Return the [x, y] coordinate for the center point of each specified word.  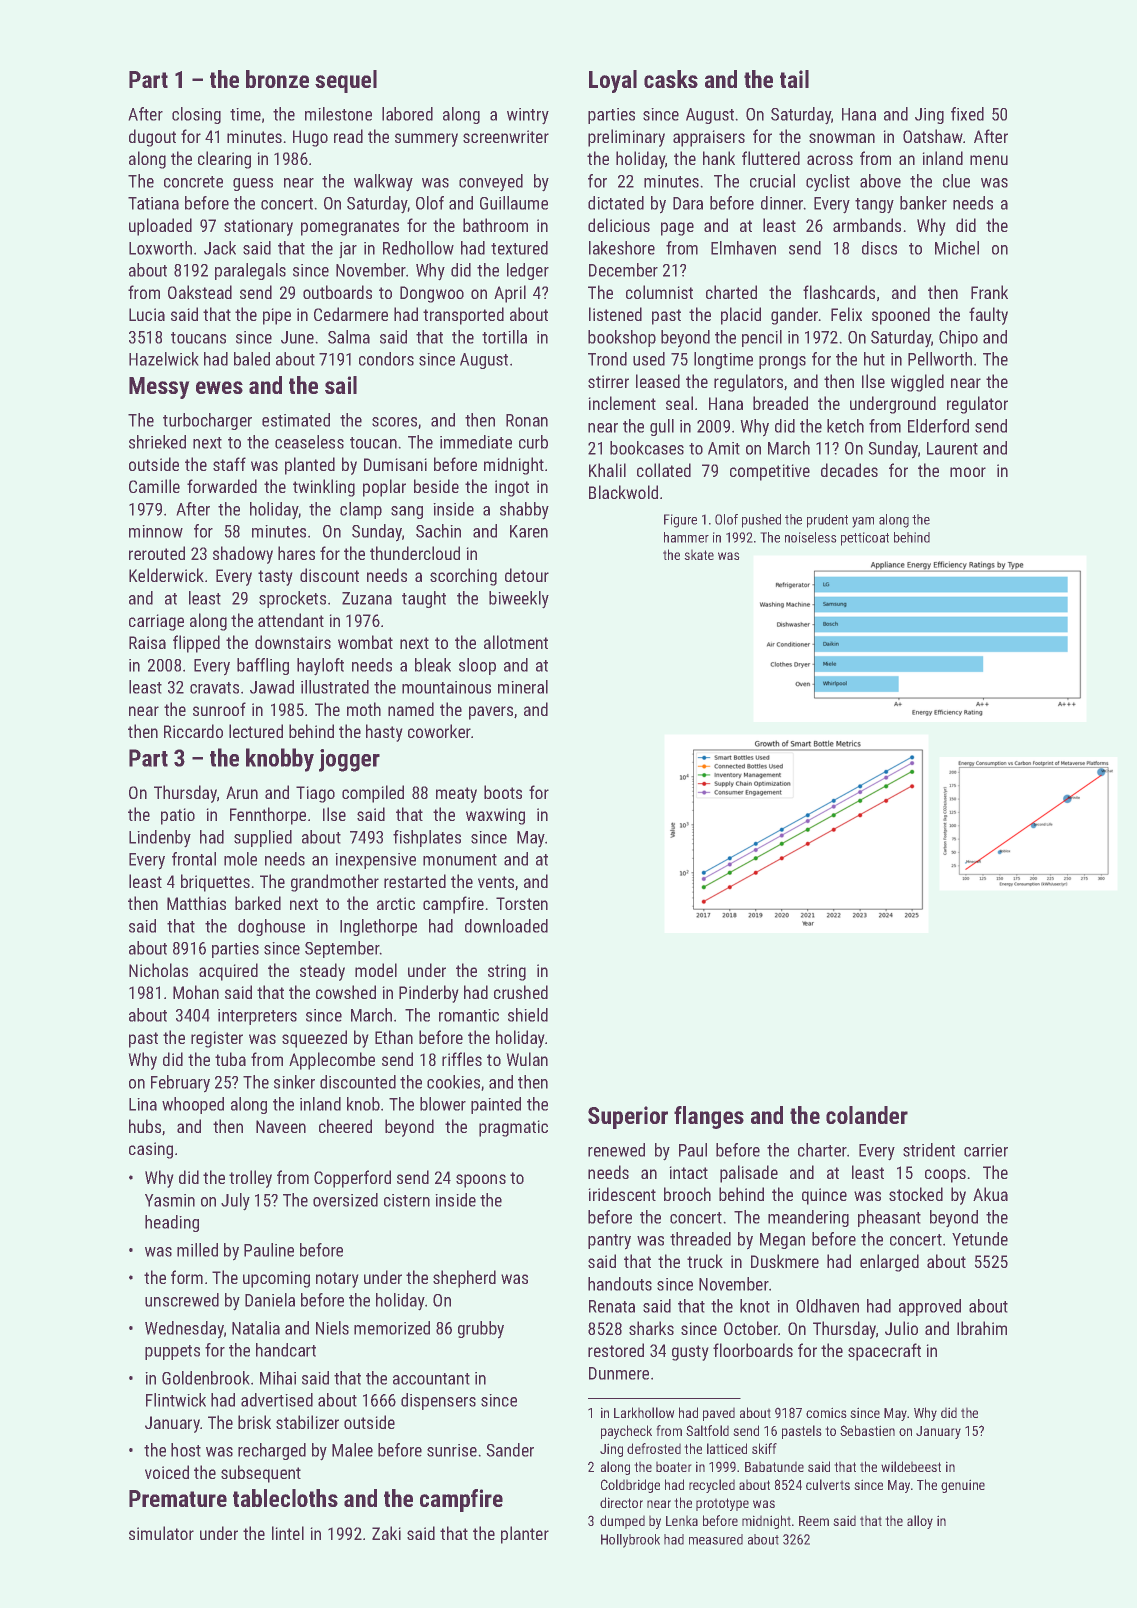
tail [794, 79]
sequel [346, 81]
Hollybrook [630, 1541]
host [186, 1450]
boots [503, 792]
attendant [291, 620]
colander [867, 1115]
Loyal [613, 81]
